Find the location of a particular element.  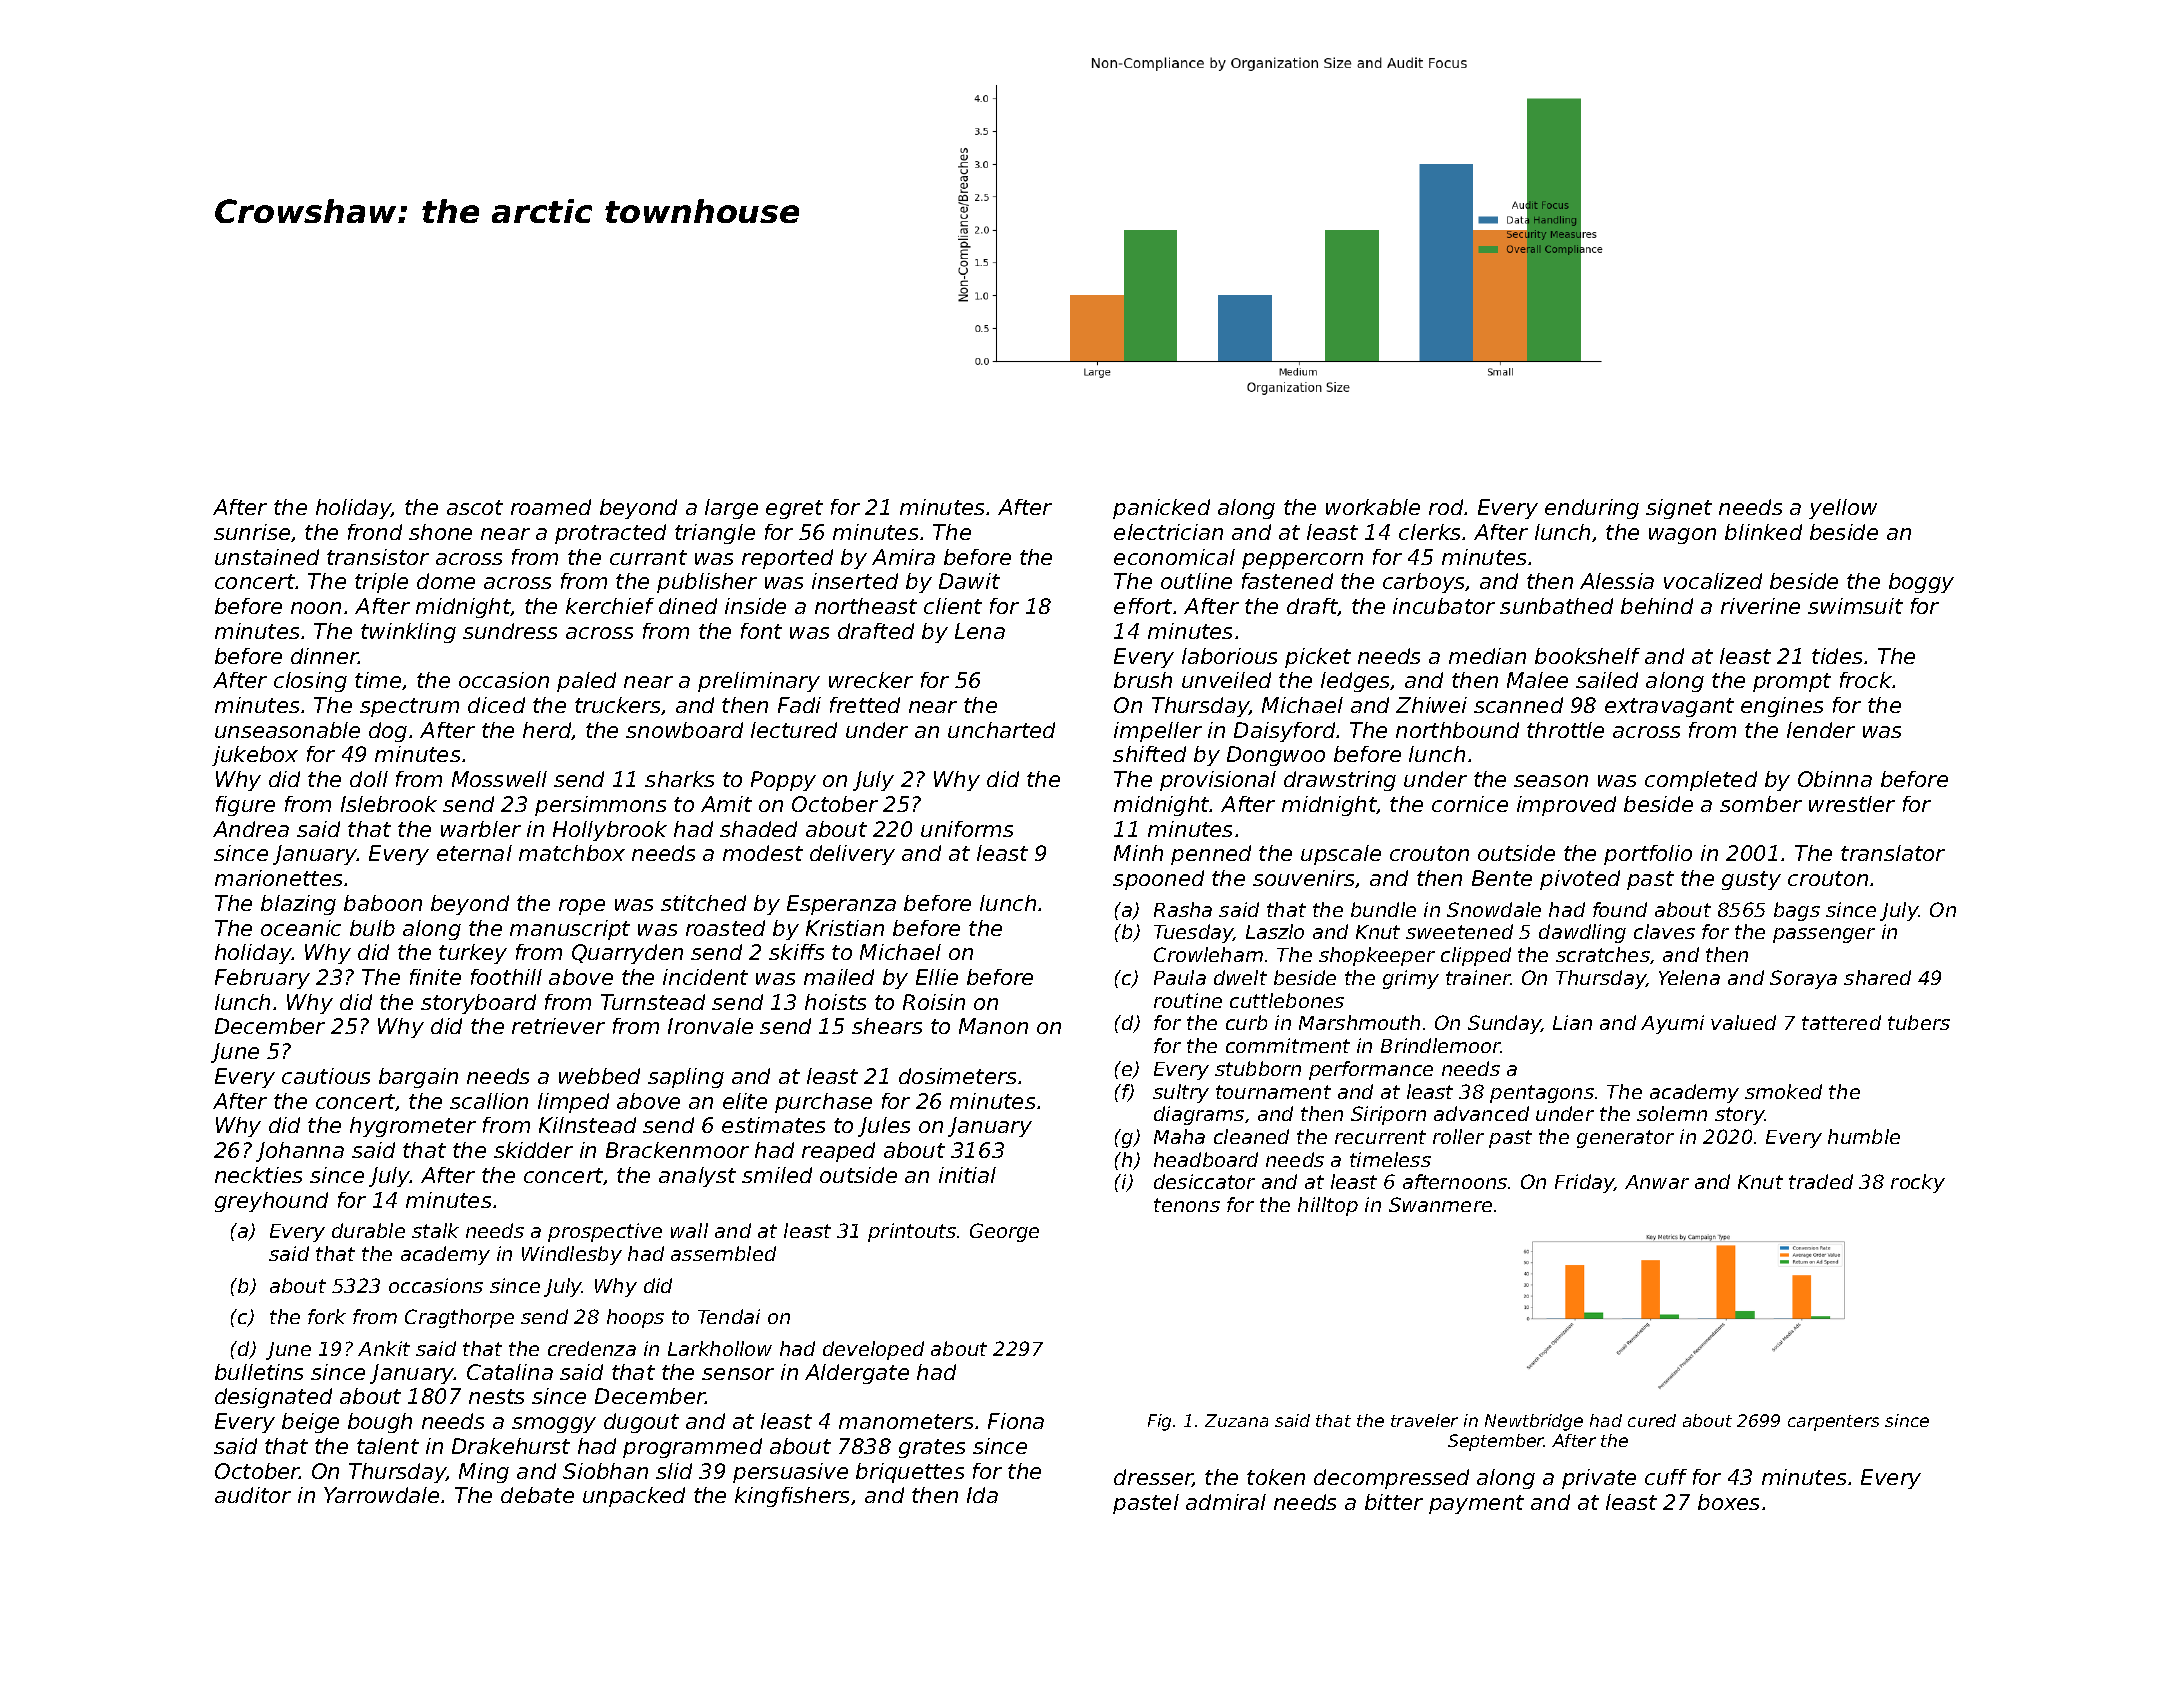

Siobhan is located at coordinates (605, 1471).
